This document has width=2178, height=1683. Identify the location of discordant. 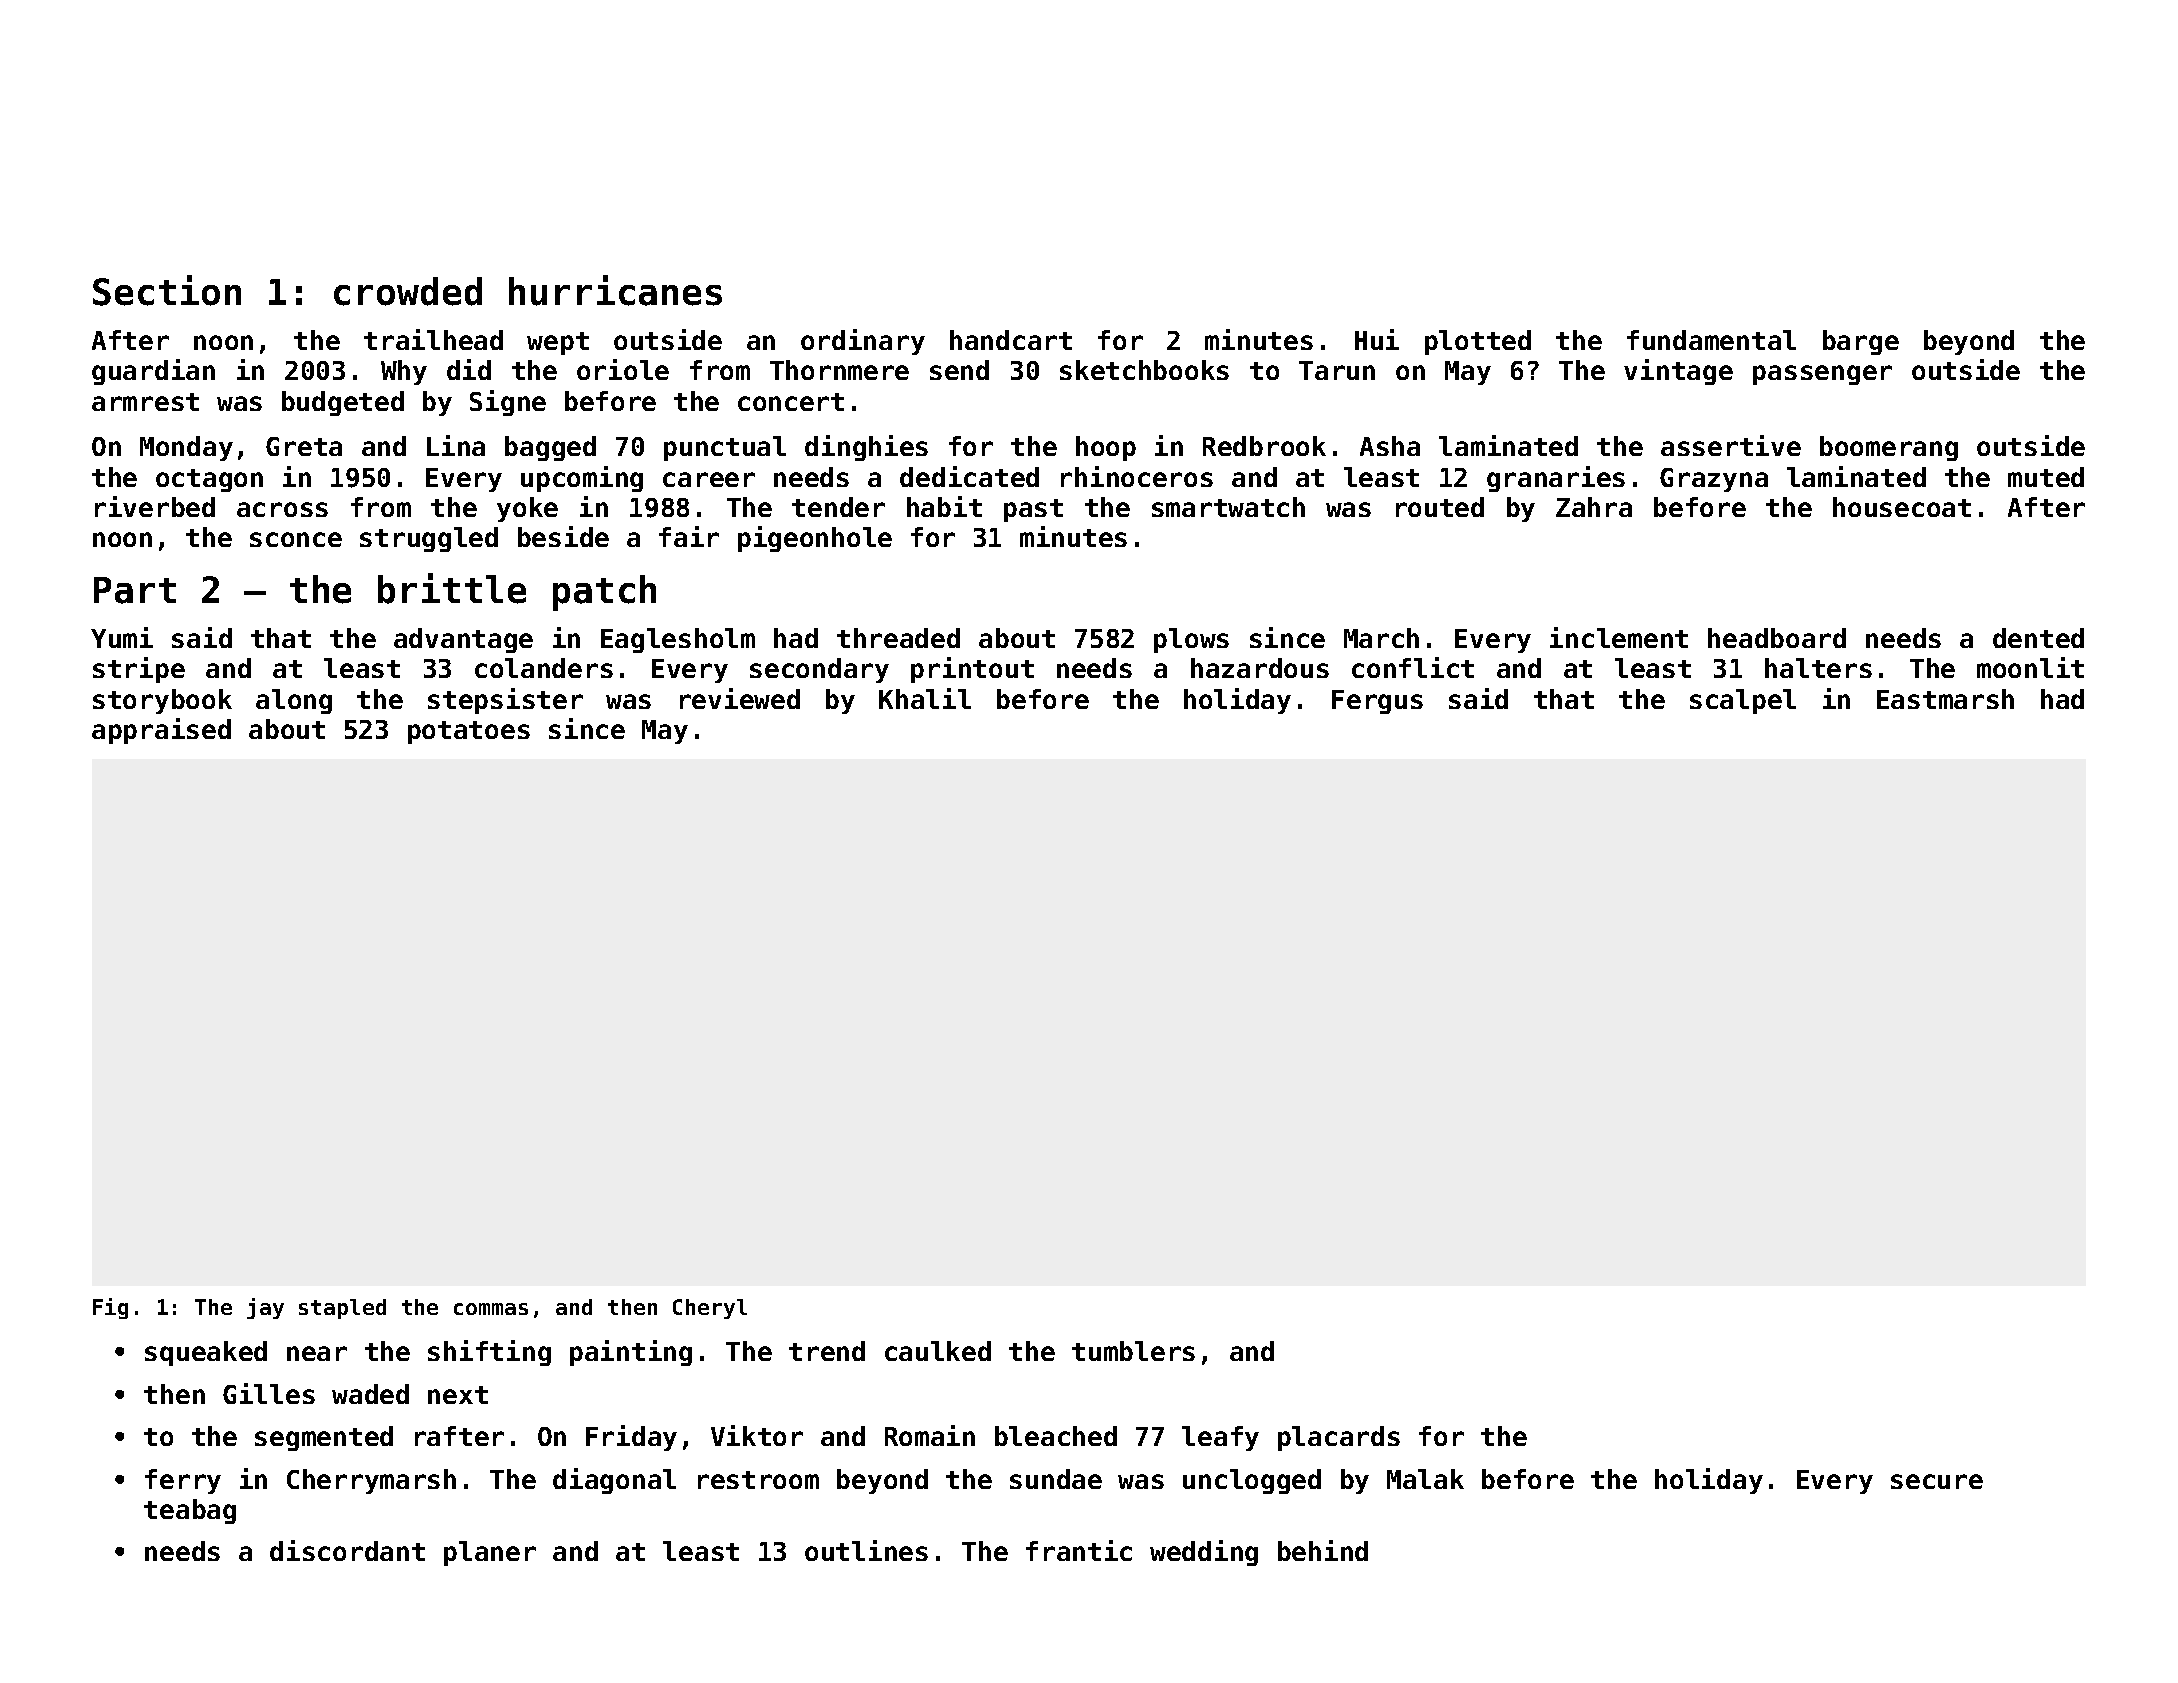
(347, 1550).
